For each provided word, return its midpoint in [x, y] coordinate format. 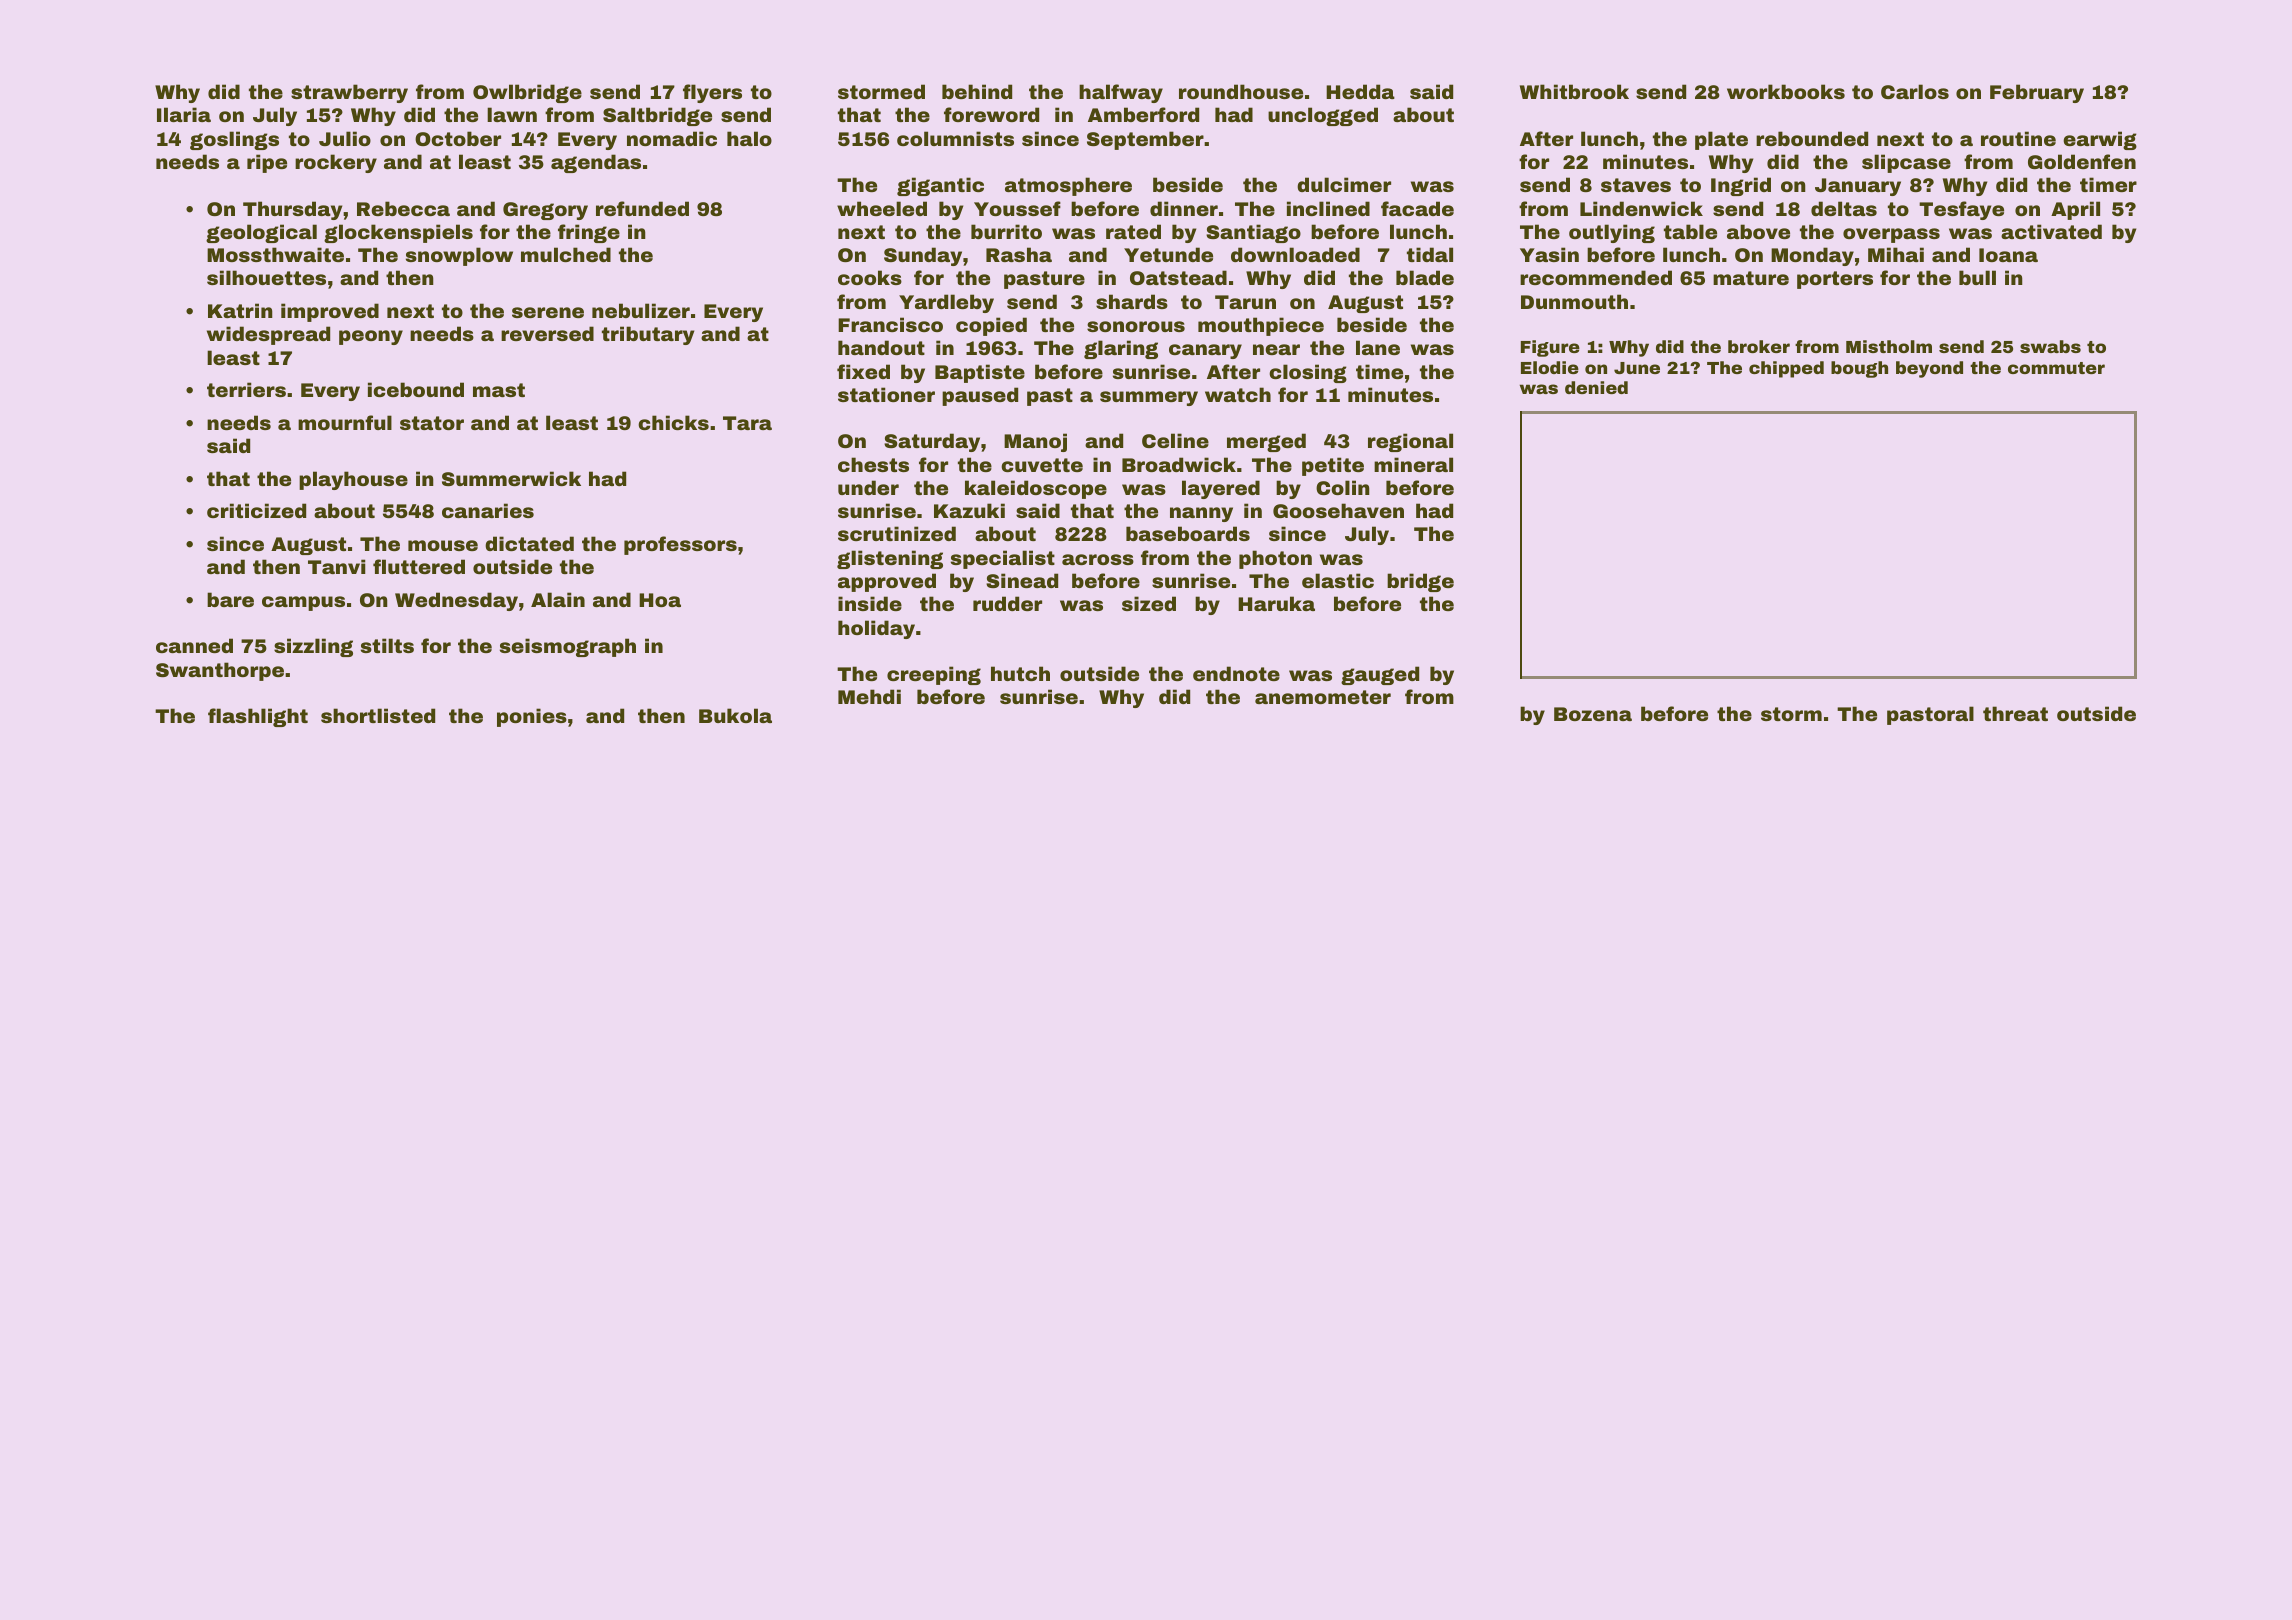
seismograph [568, 647]
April [2075, 210]
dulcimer [1344, 184]
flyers [712, 93]
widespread [268, 335]
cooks [870, 277]
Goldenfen [2082, 161]
